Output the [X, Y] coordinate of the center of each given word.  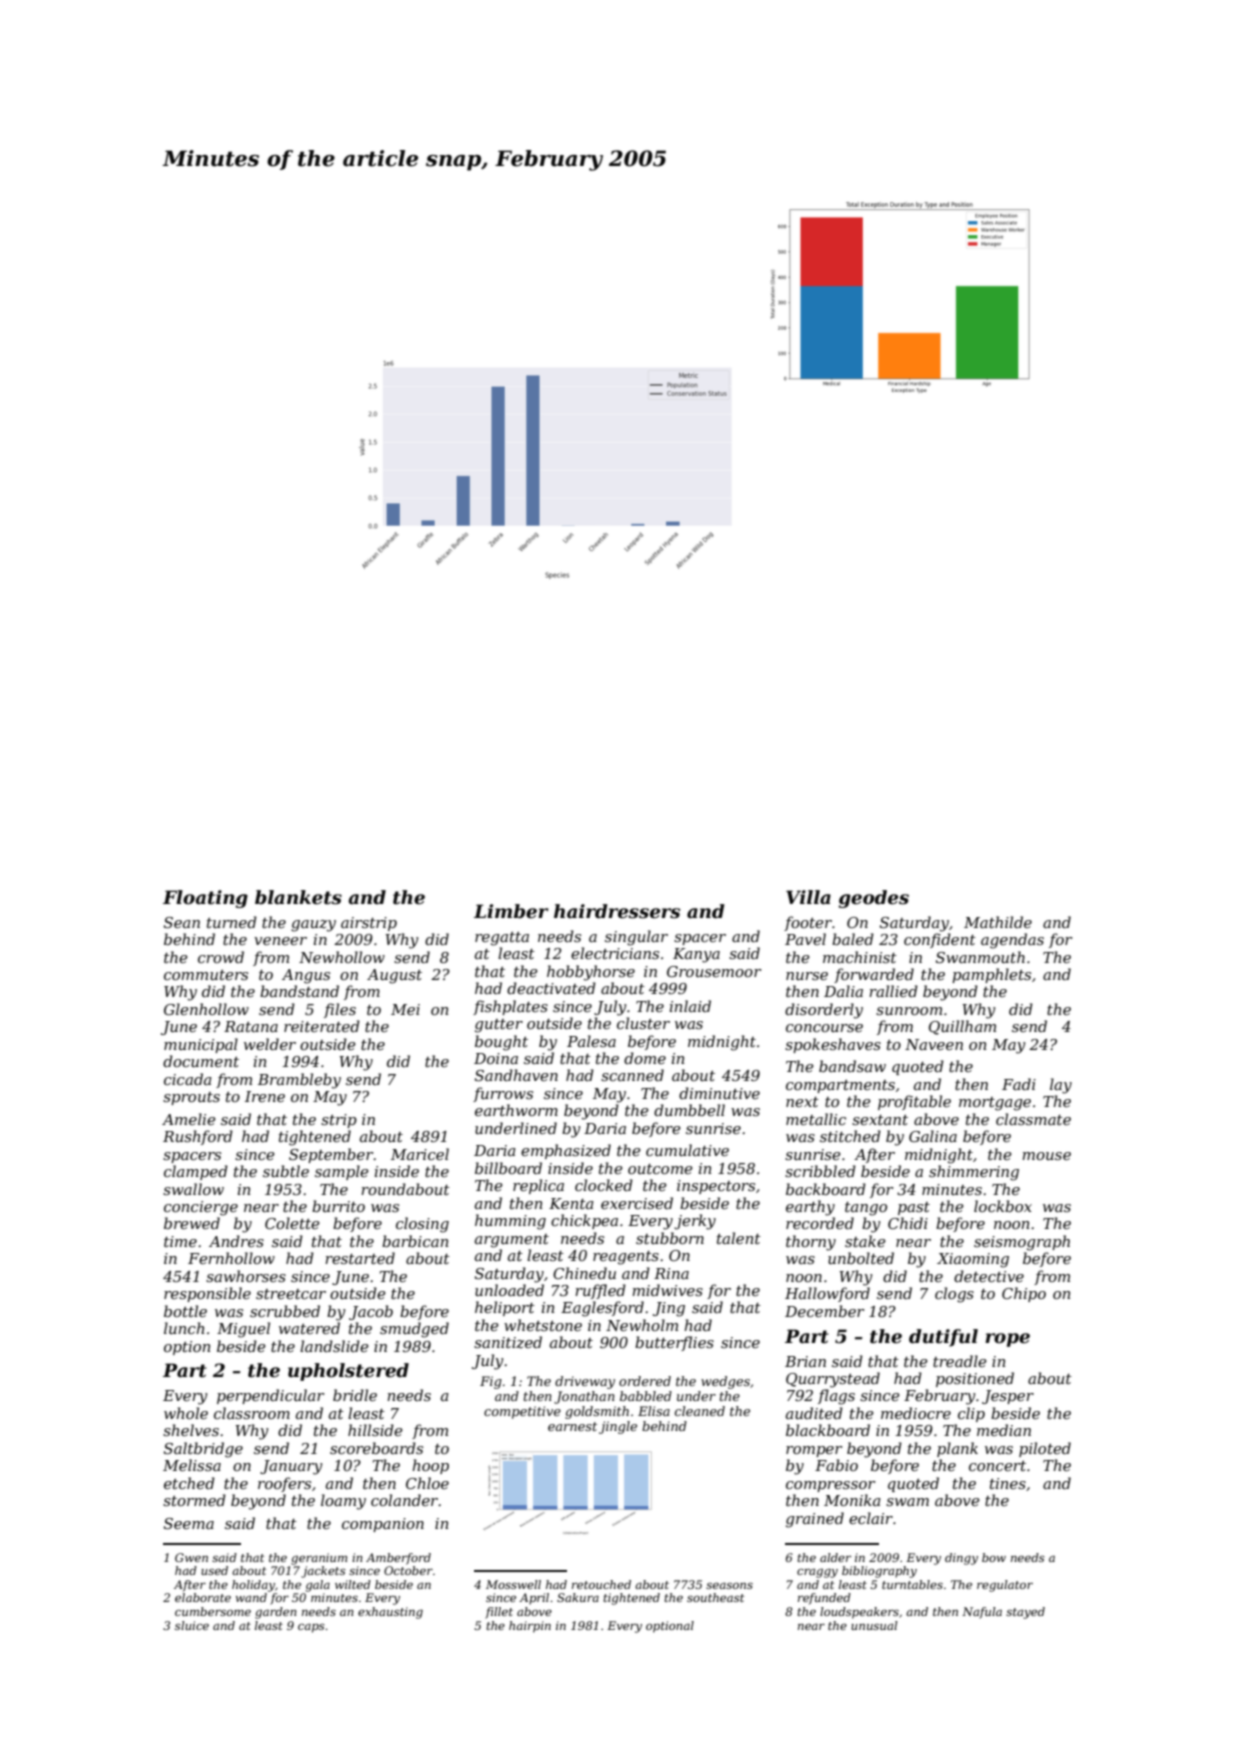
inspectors [716, 1187]
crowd [221, 957]
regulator [1005, 1586]
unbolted [861, 1258]
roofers [284, 1484]
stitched [850, 1136]
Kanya [696, 955]
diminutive [719, 1093]
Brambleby [299, 1081]
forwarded [874, 975]
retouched [601, 1584]
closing [422, 1225]
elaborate [203, 1597]
